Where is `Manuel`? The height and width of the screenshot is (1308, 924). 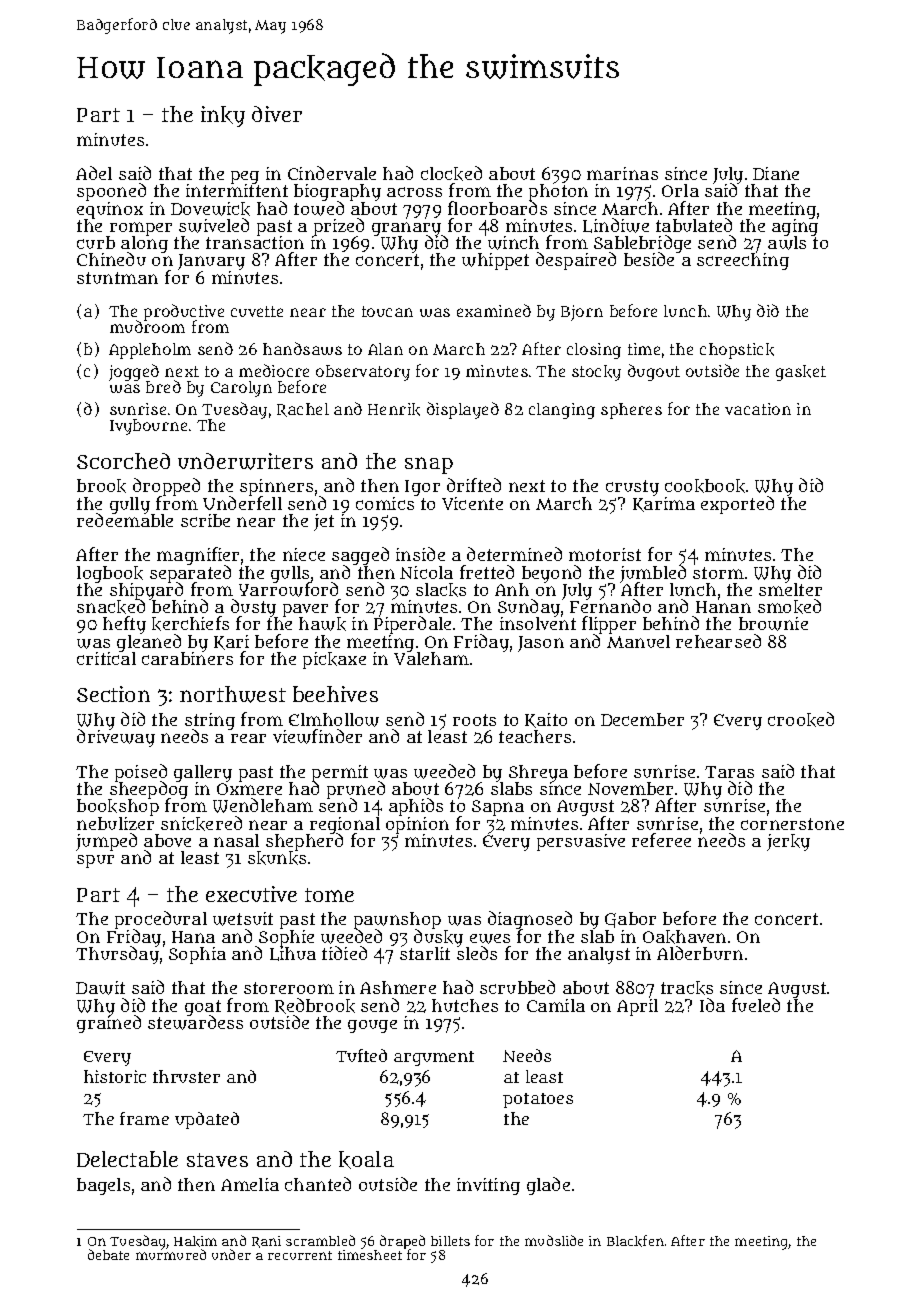 Manuel is located at coordinates (638, 641).
